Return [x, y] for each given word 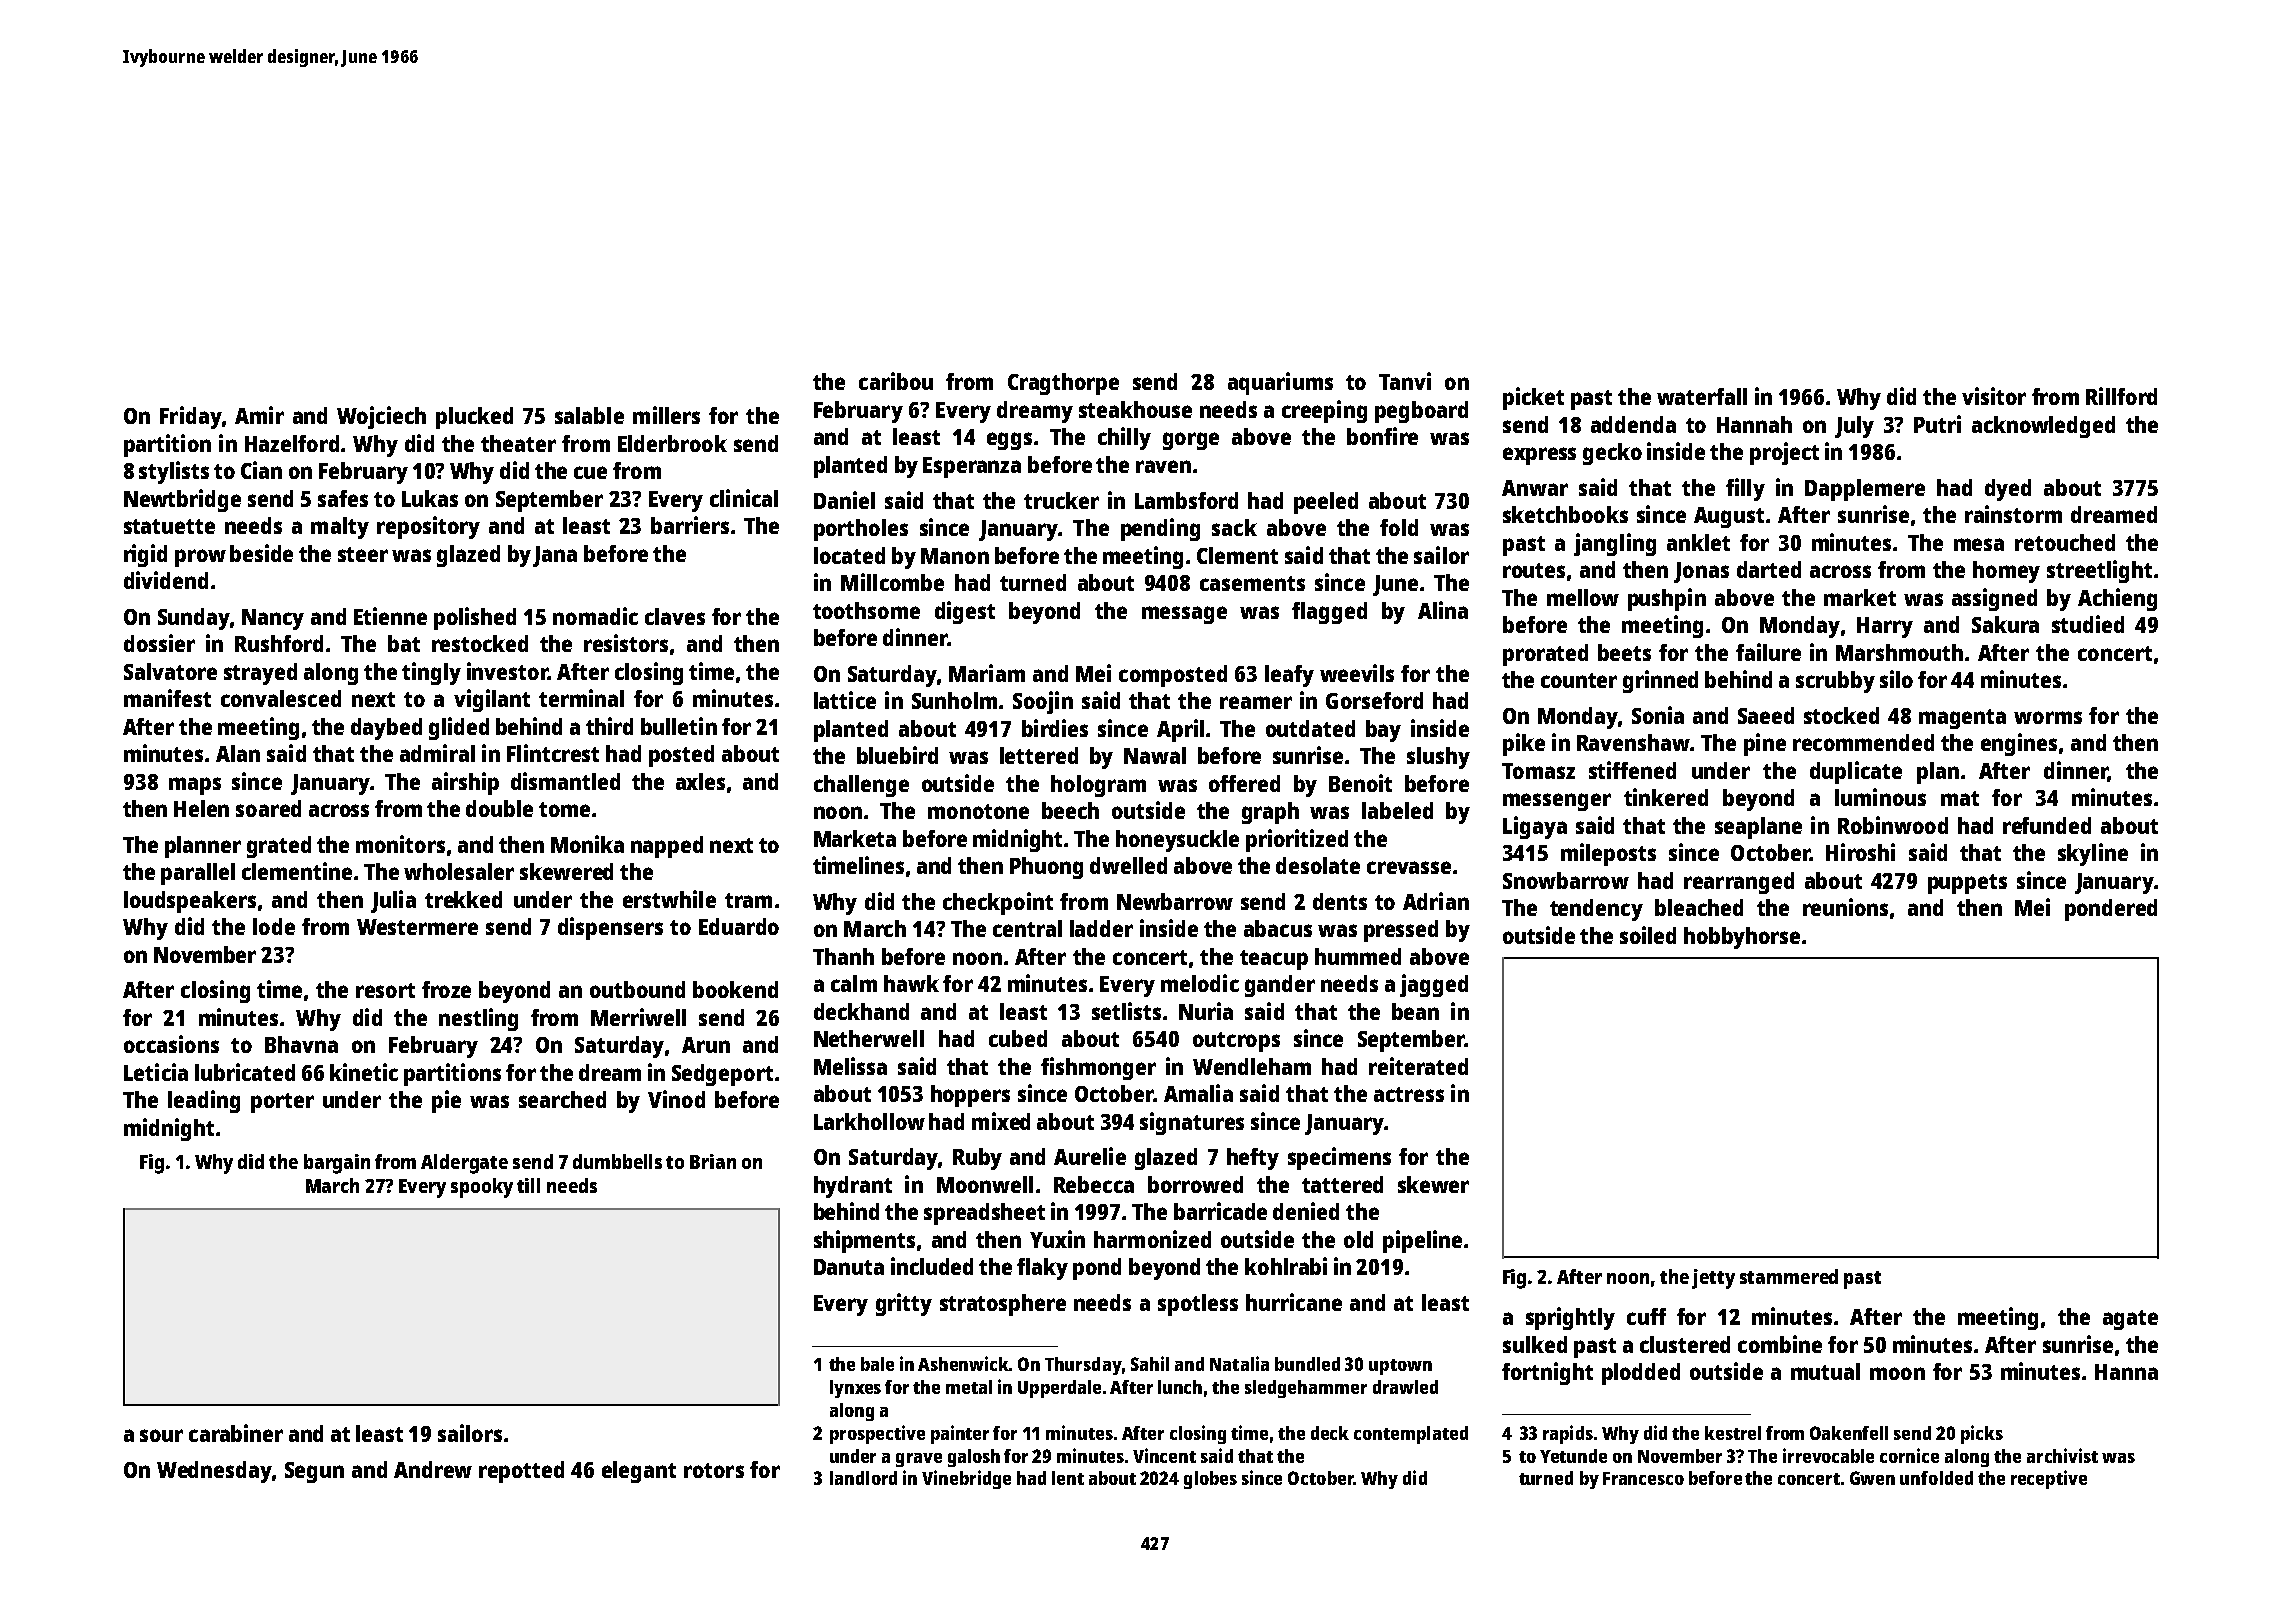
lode [274, 926]
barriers [690, 525]
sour [161, 1435]
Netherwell [869, 1038]
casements [1252, 583]
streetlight [2099, 571]
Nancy [273, 619]
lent [1068, 1478]
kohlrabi [1286, 1266]
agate [2130, 1320]
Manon [955, 556]
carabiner [236, 1433]
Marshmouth [1899, 652]
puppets [1967, 884]
